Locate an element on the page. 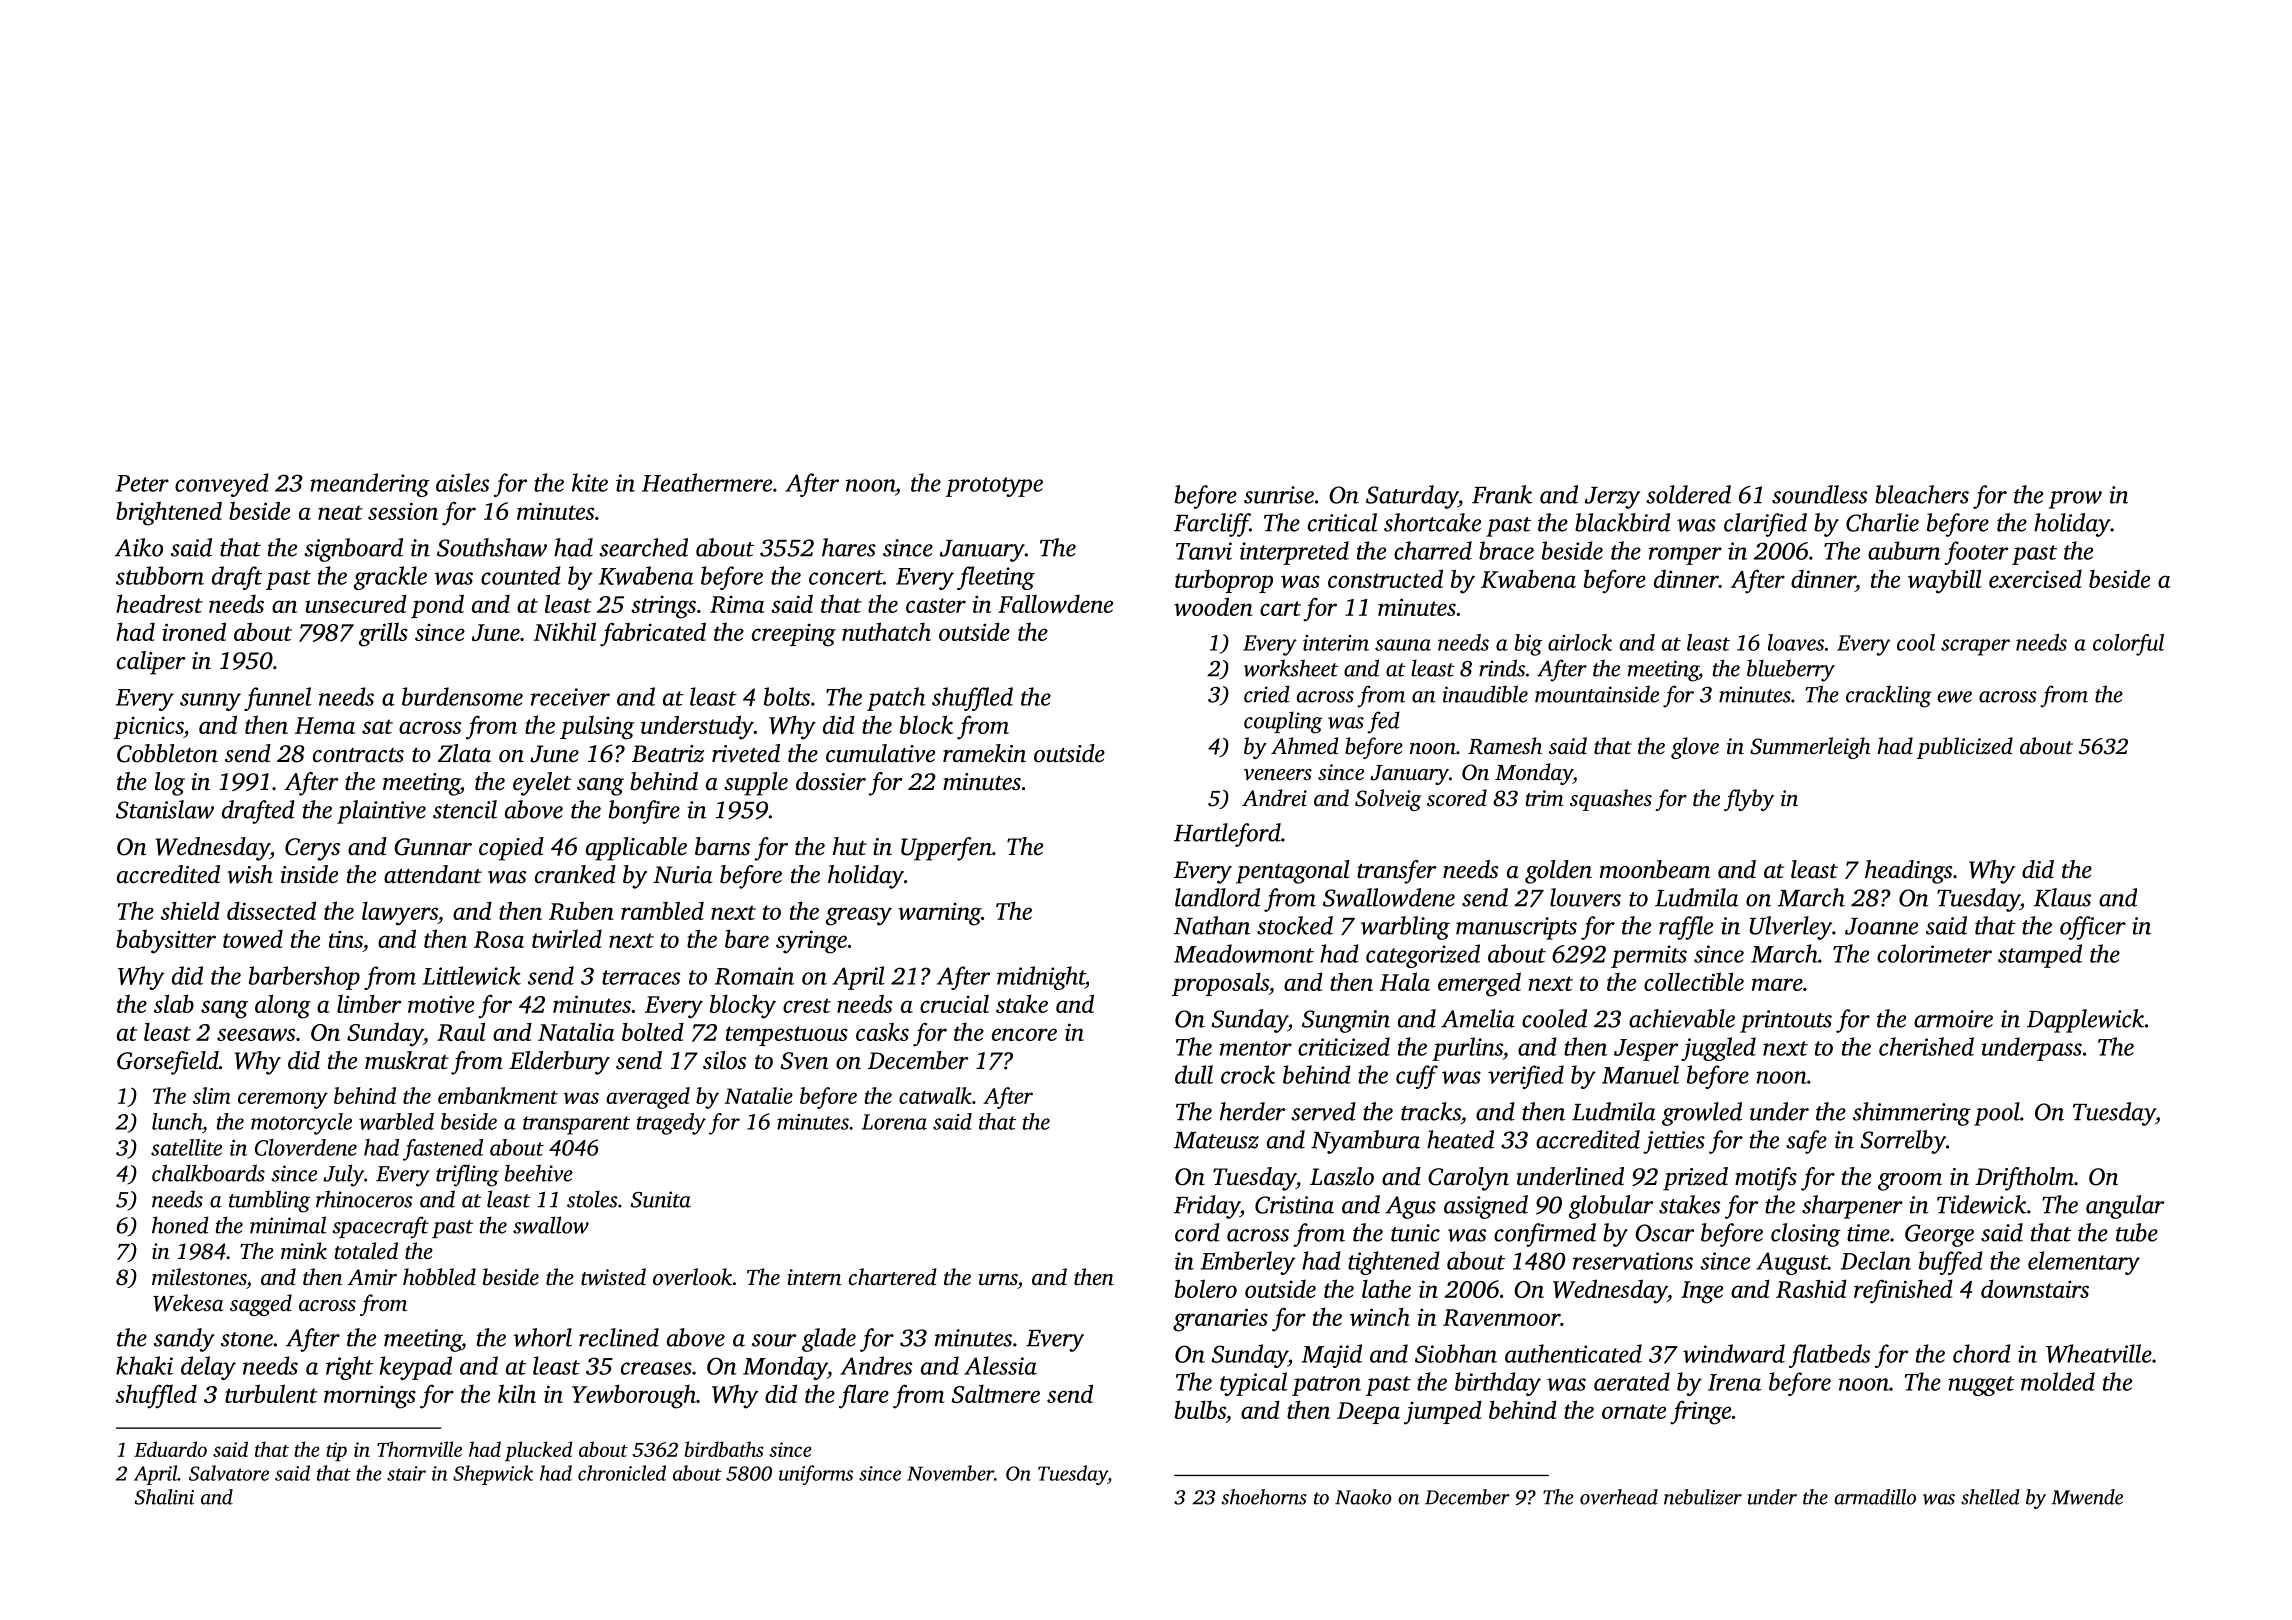  kite is located at coordinates (590, 482).
